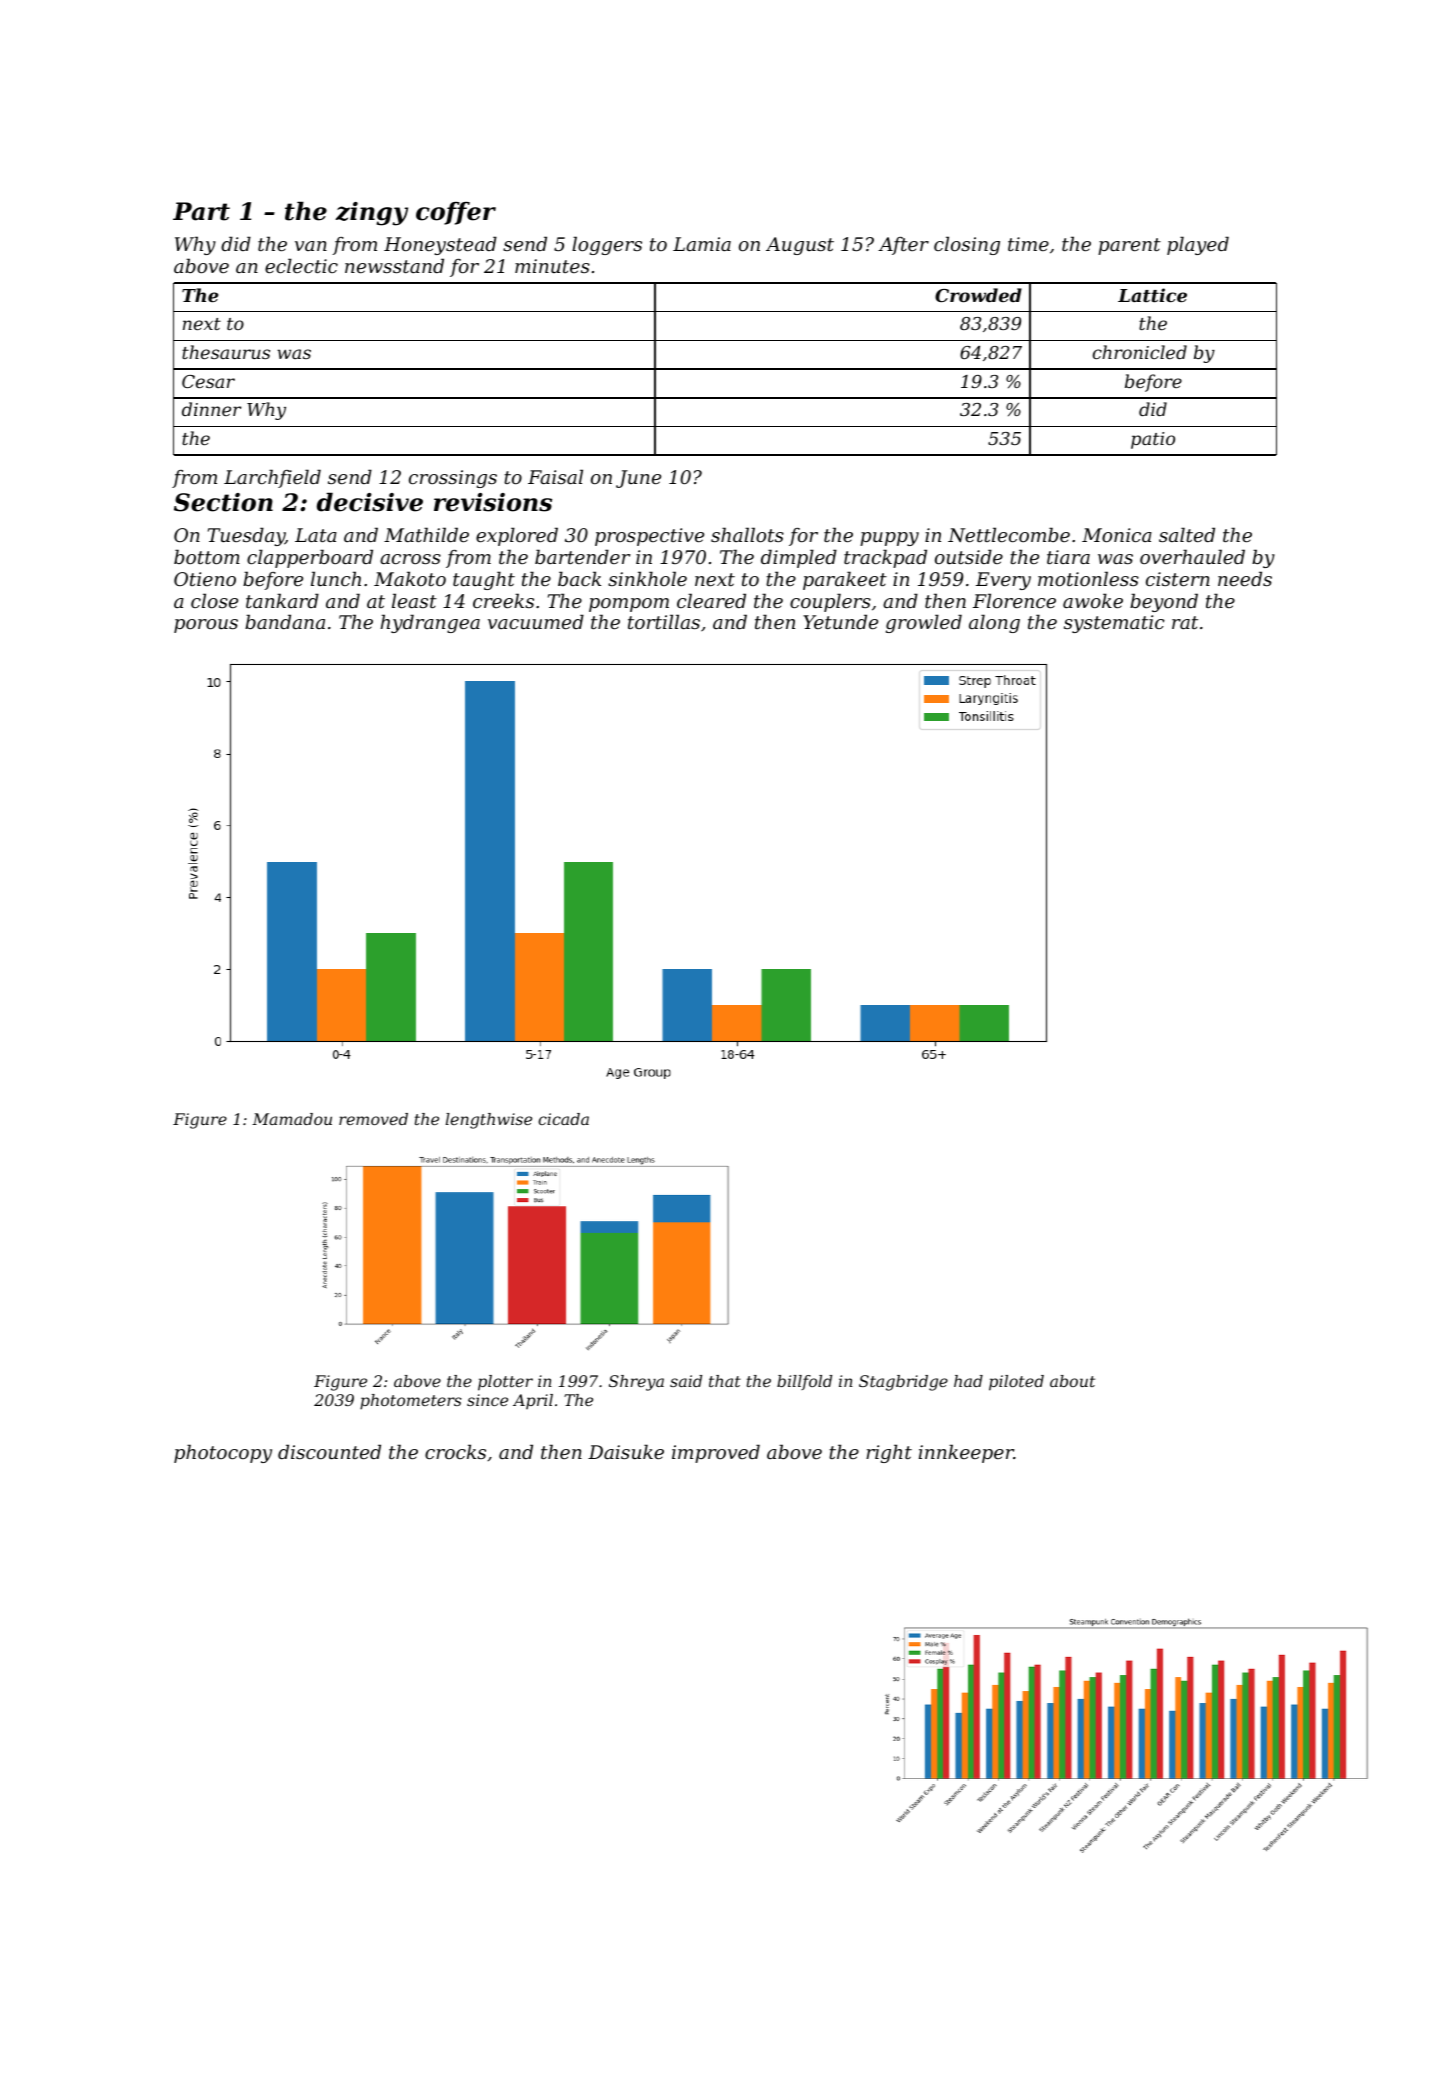  Describe the element at coordinates (456, 213) in the screenshot. I see `coffer` at that location.
